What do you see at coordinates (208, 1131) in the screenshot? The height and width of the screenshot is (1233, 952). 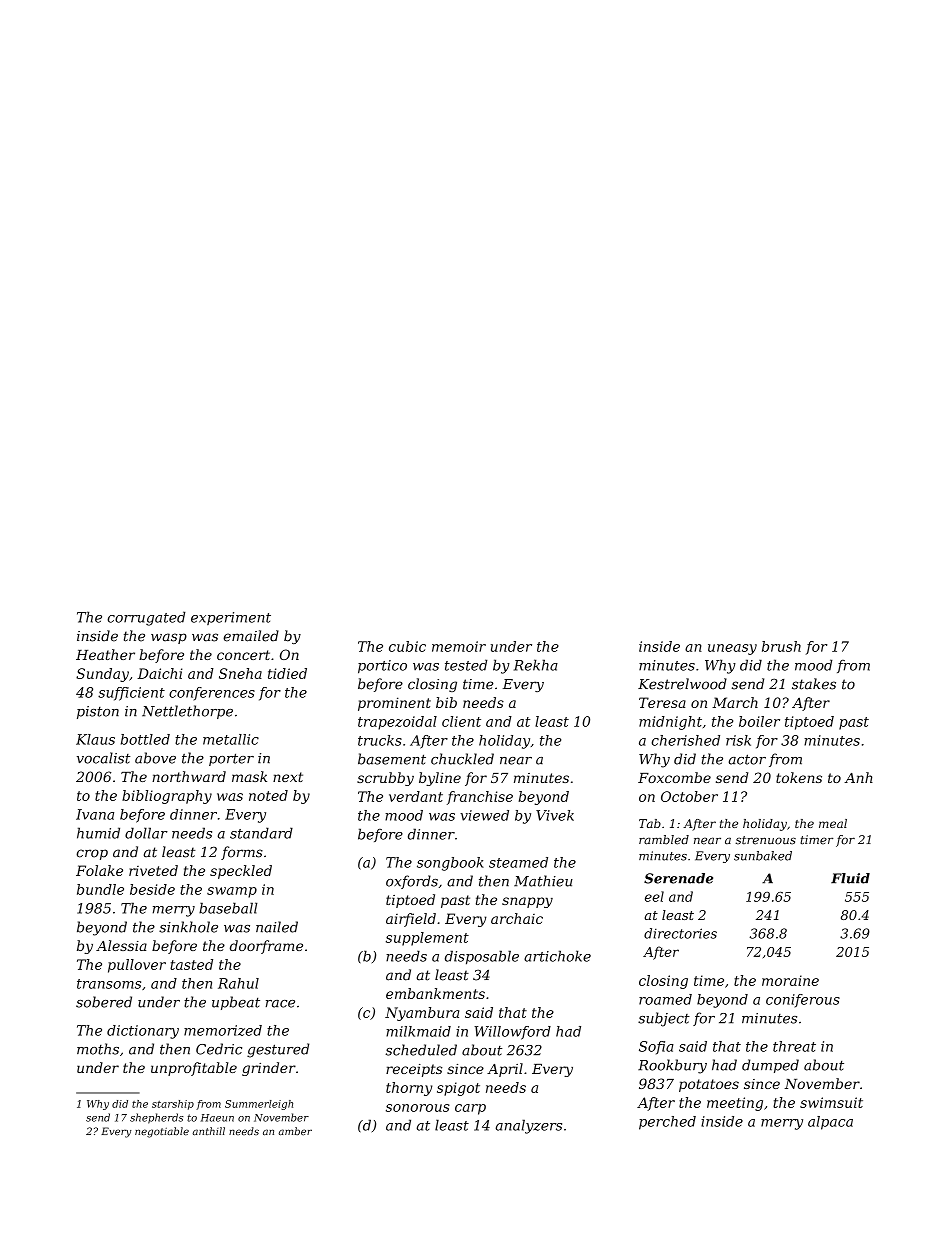 I see `anthill` at bounding box center [208, 1131].
